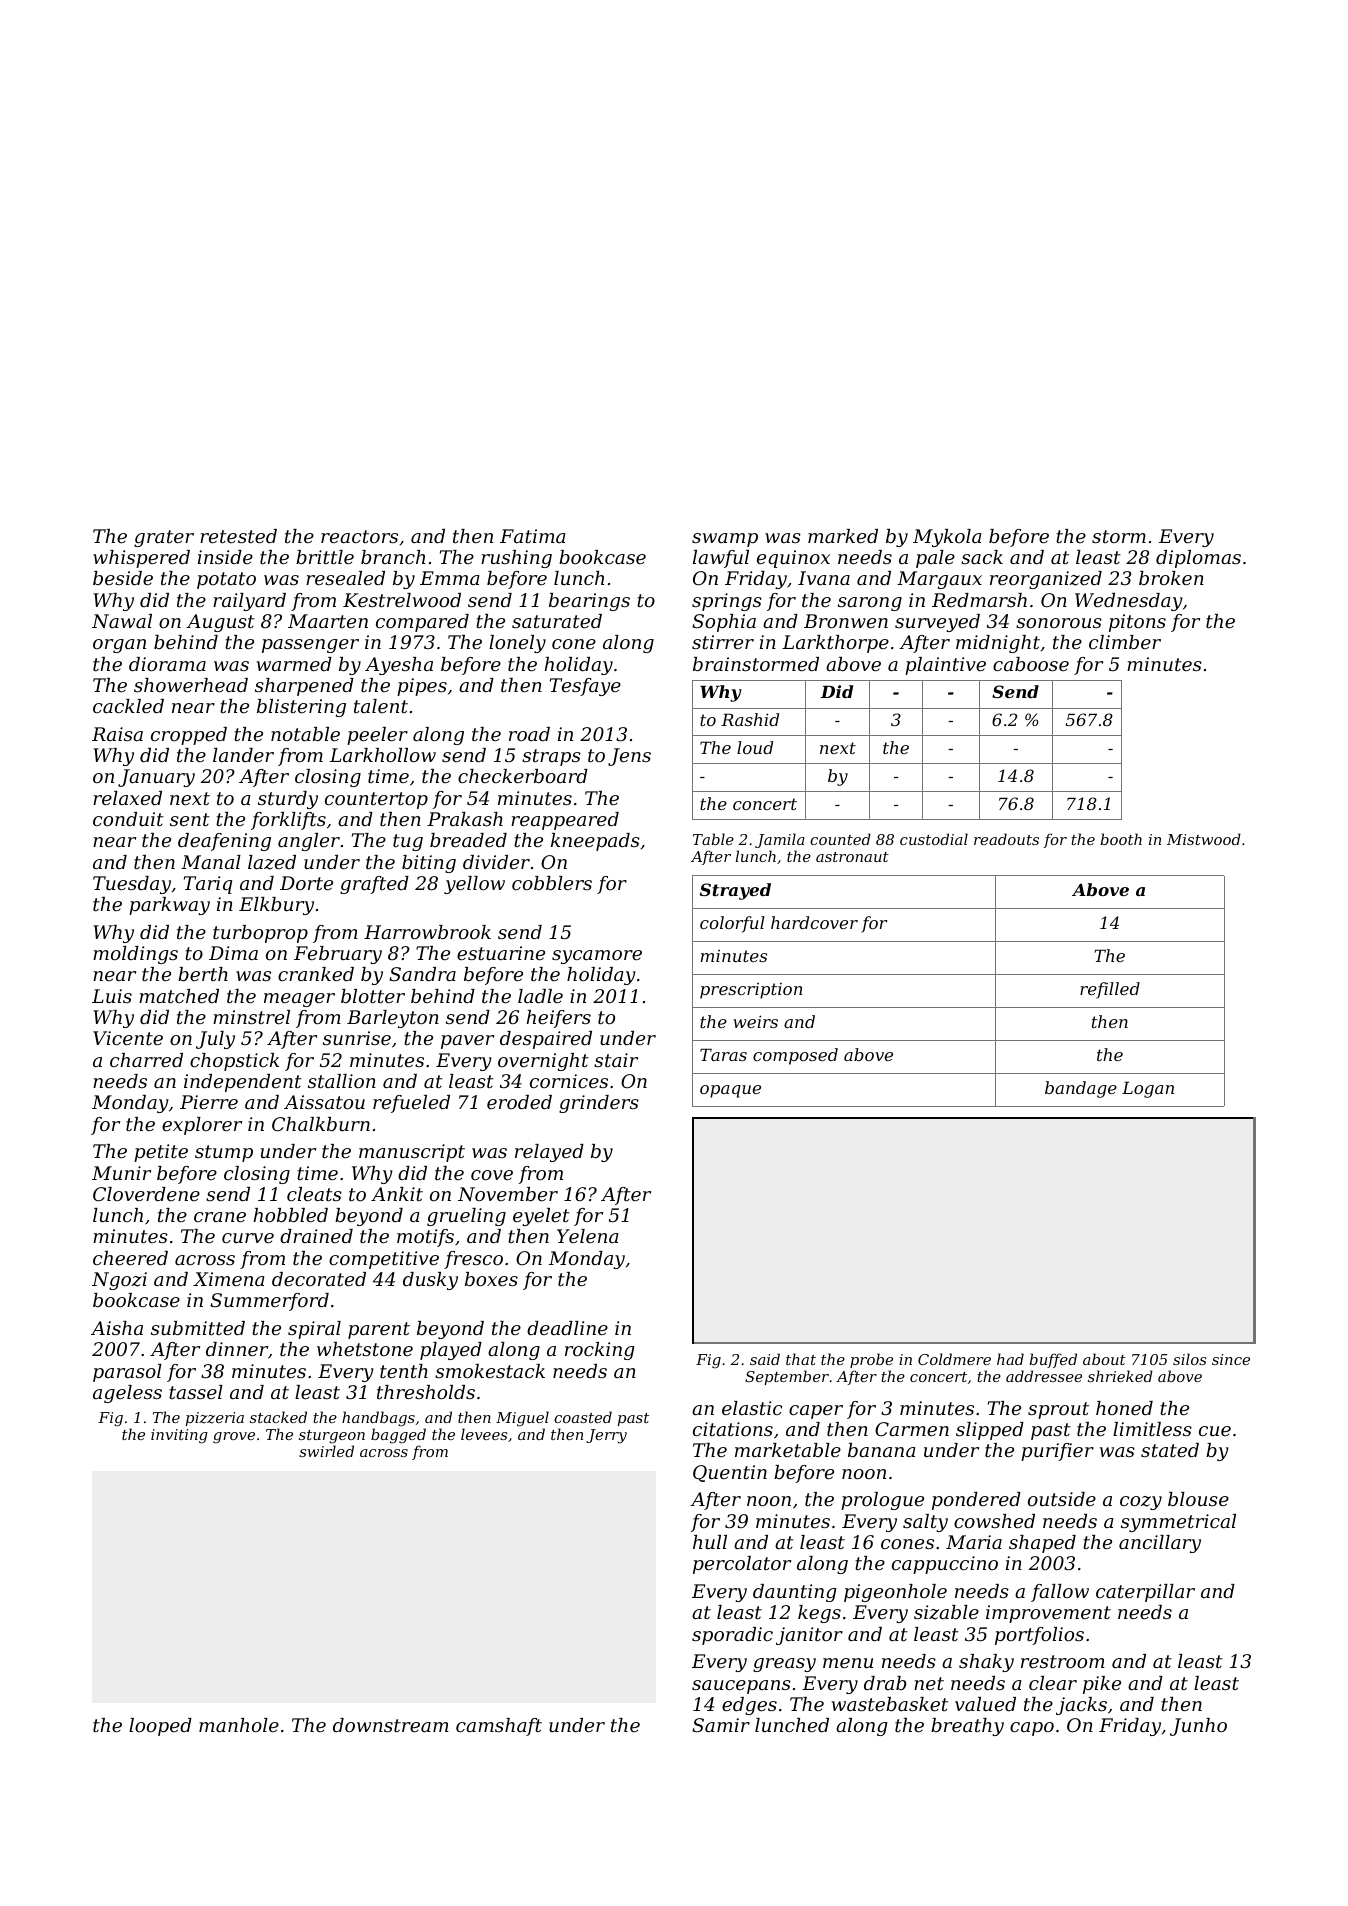 The height and width of the document is (1906, 1348). What do you see at coordinates (1148, 1089) in the document?
I see `Logan` at bounding box center [1148, 1089].
